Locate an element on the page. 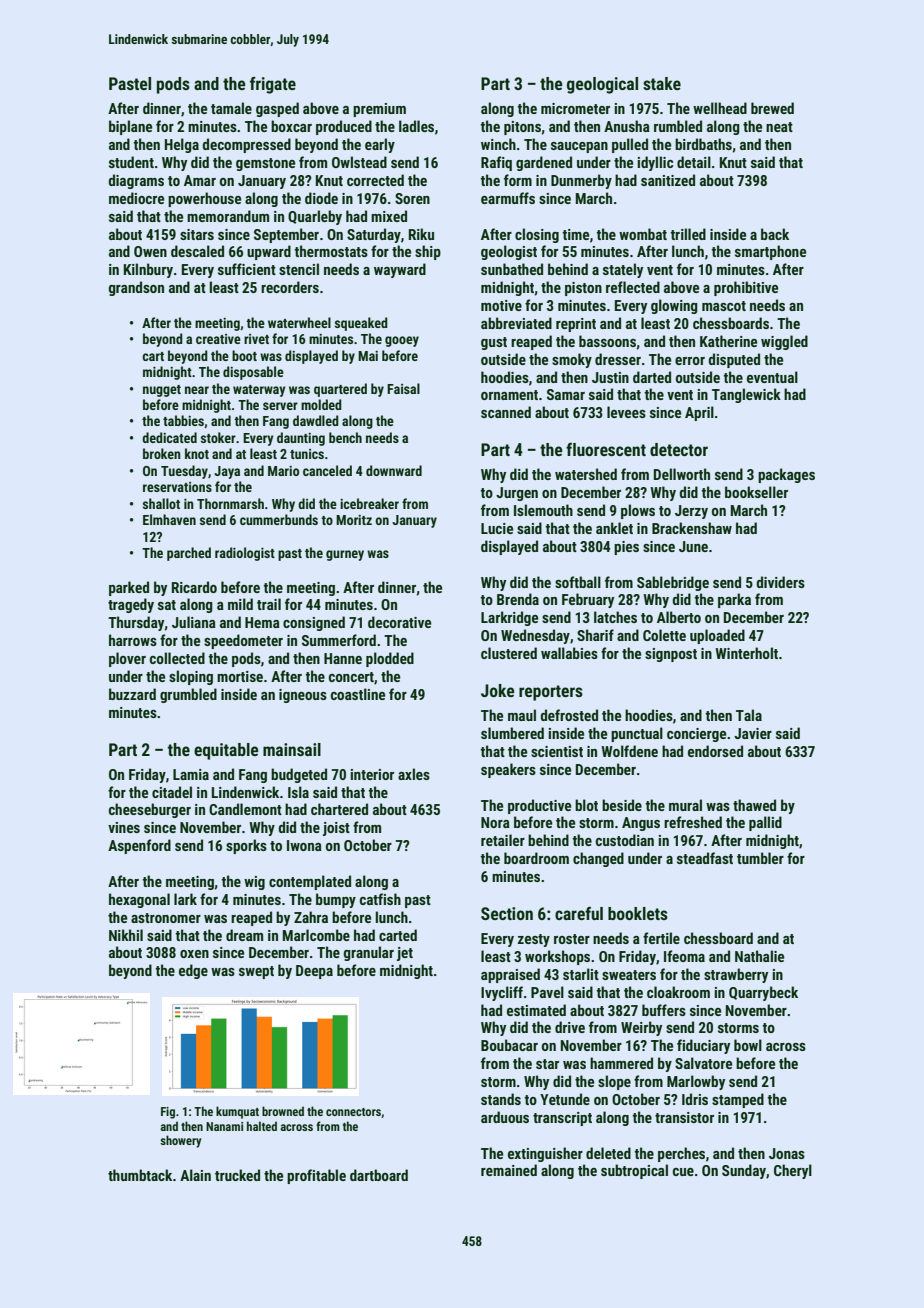  tamale is located at coordinates (231, 108).
